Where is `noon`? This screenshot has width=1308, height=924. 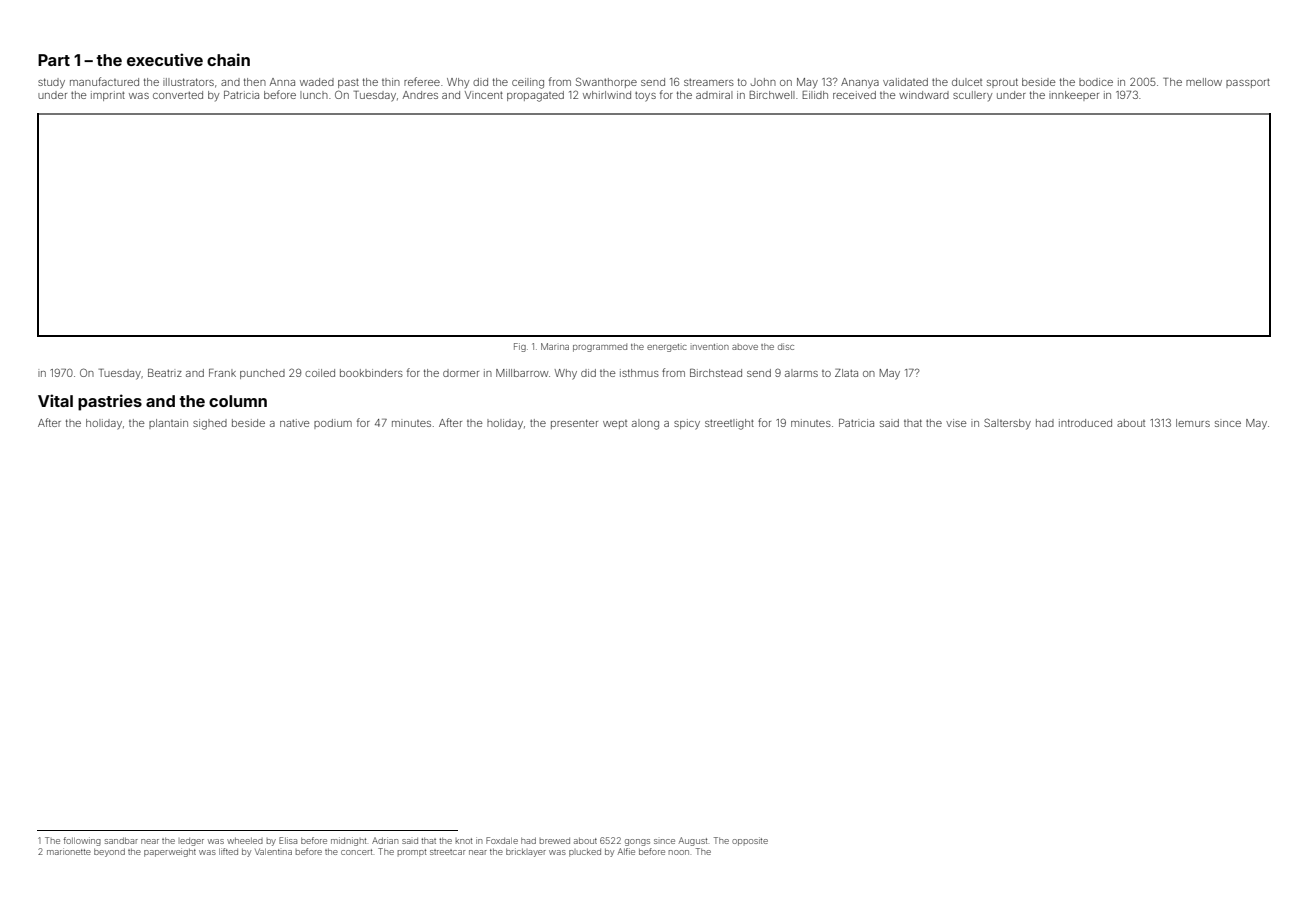 noon is located at coordinates (679, 852).
